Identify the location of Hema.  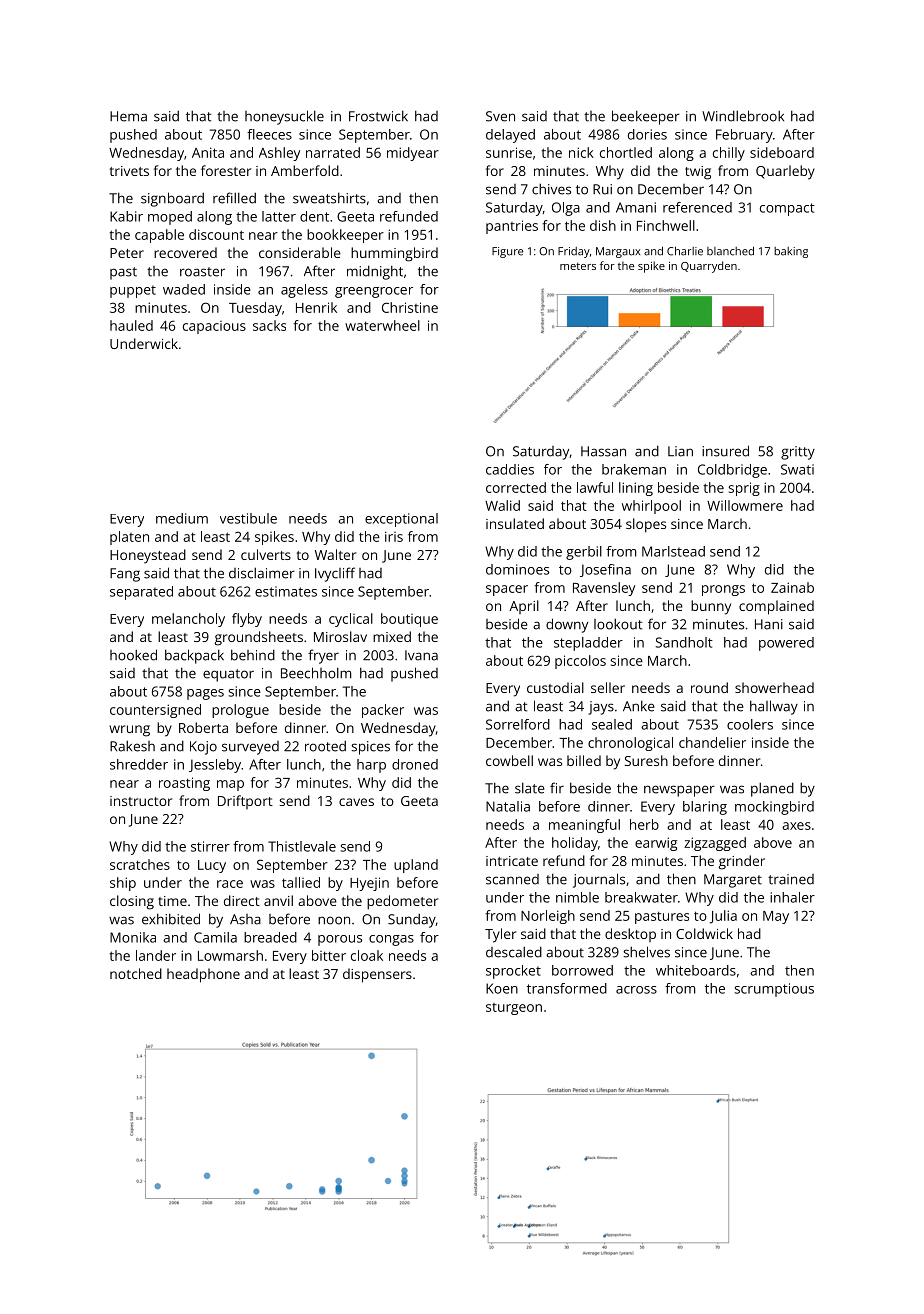
(128, 116).
